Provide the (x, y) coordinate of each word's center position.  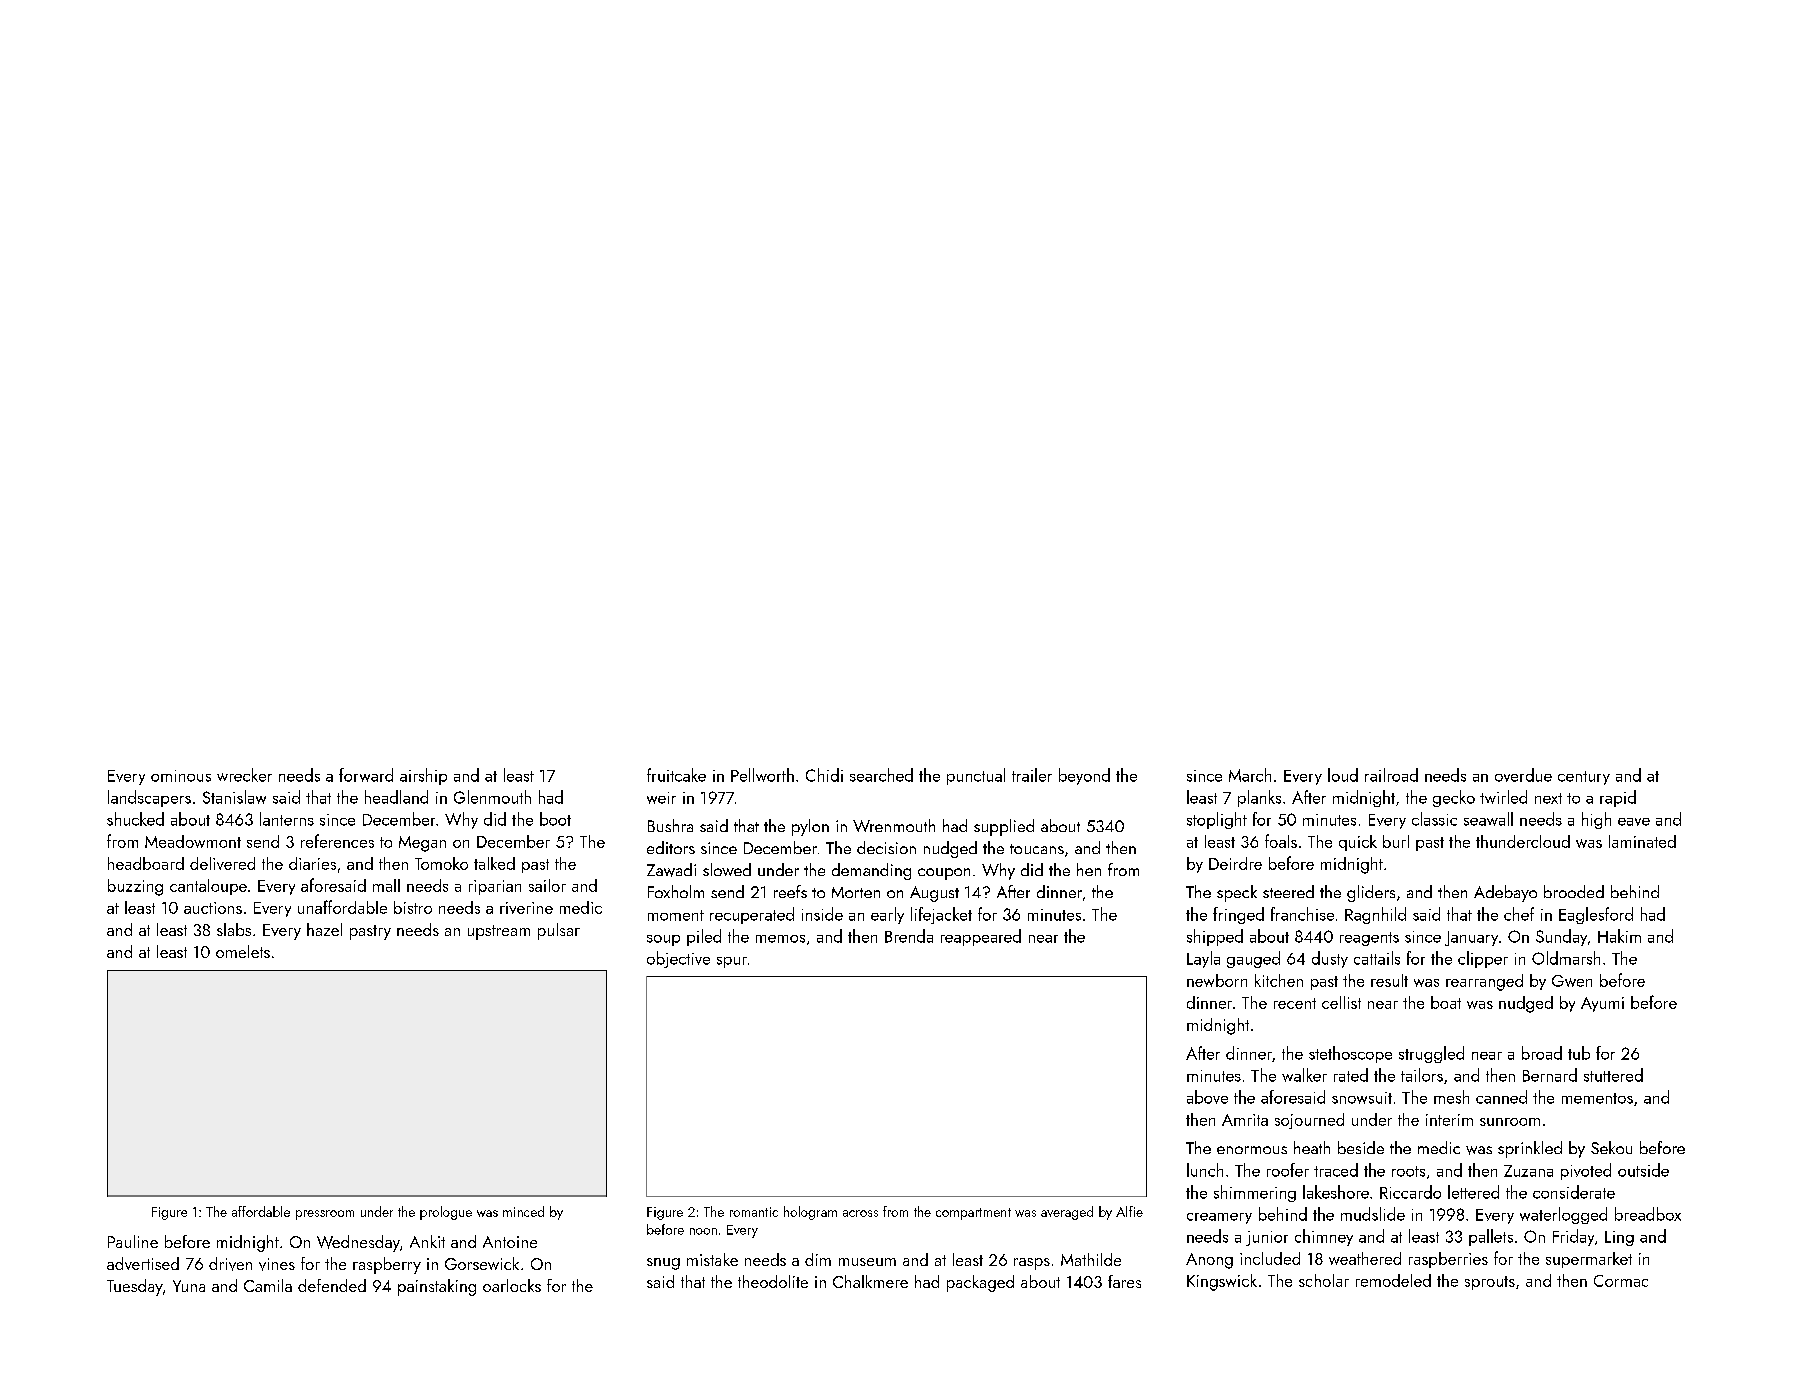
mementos (1597, 1098)
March (1250, 775)
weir (661, 798)
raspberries (1448, 1260)
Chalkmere (870, 1281)
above (1207, 1097)
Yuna (189, 1286)
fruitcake (676, 775)
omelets (243, 951)
